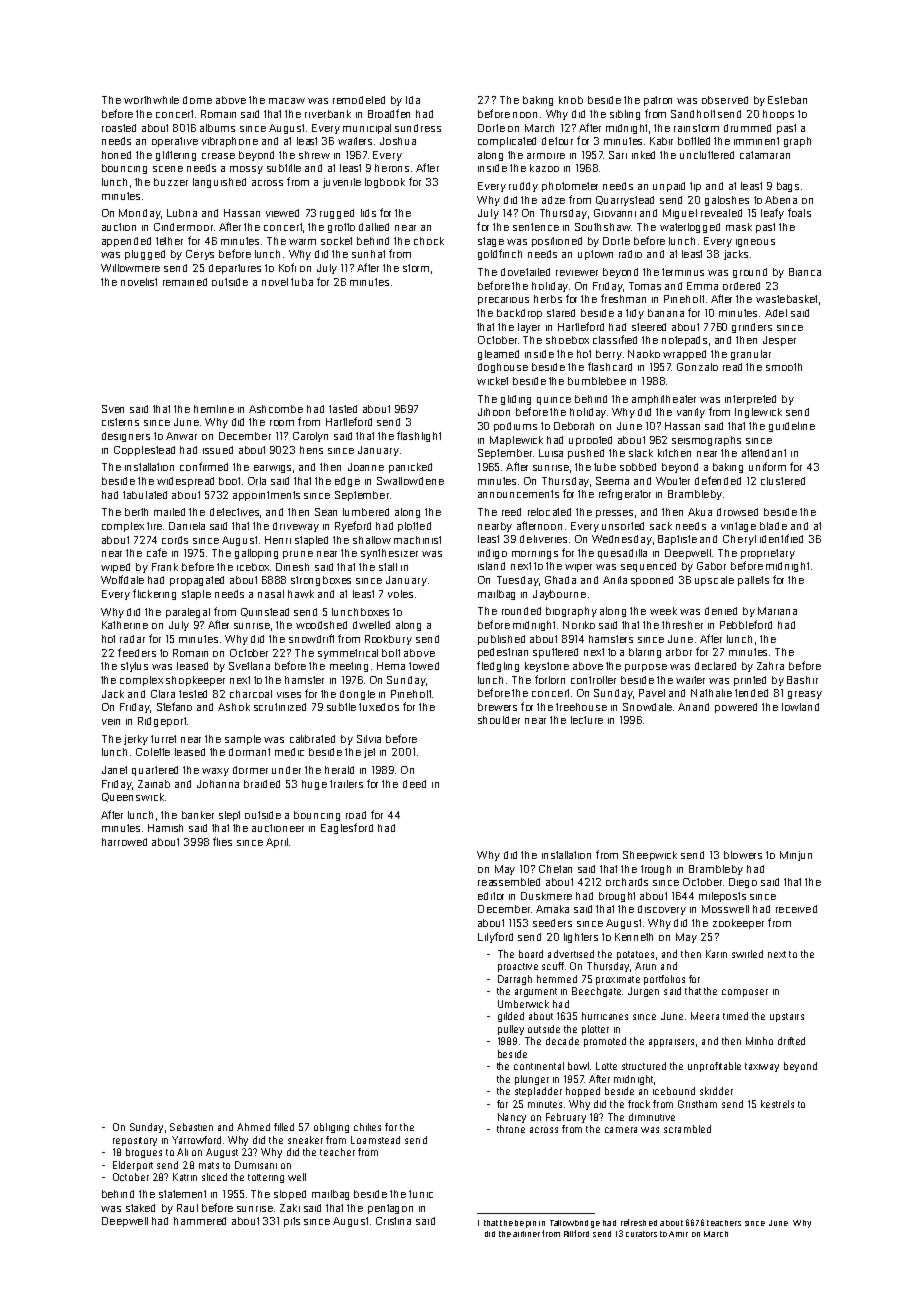 The height and width of the screenshot is (1308, 924). I want to click on harrowed, so click(124, 842).
